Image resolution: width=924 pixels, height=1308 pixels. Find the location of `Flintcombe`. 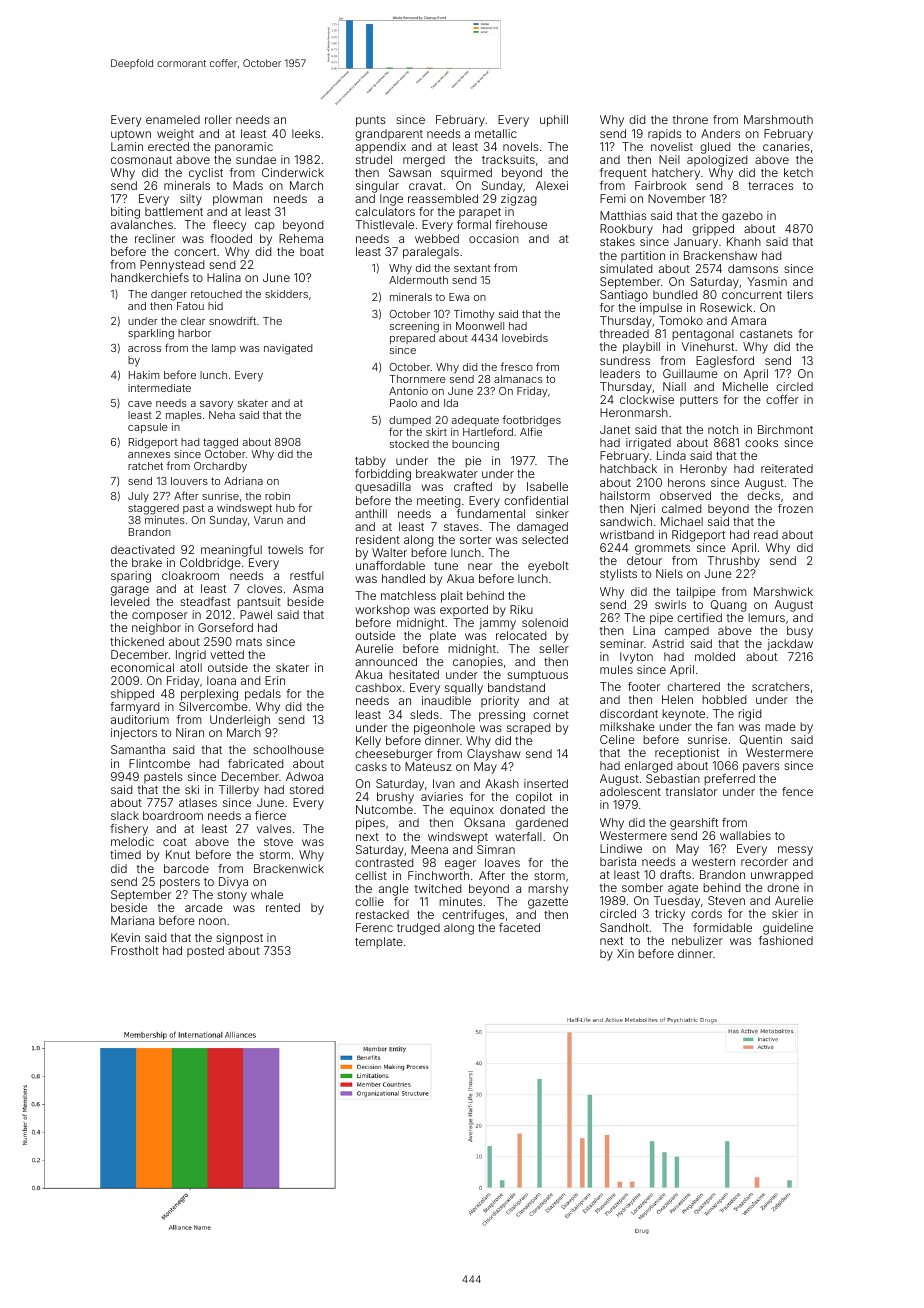

Flintcombe is located at coordinates (159, 763).
